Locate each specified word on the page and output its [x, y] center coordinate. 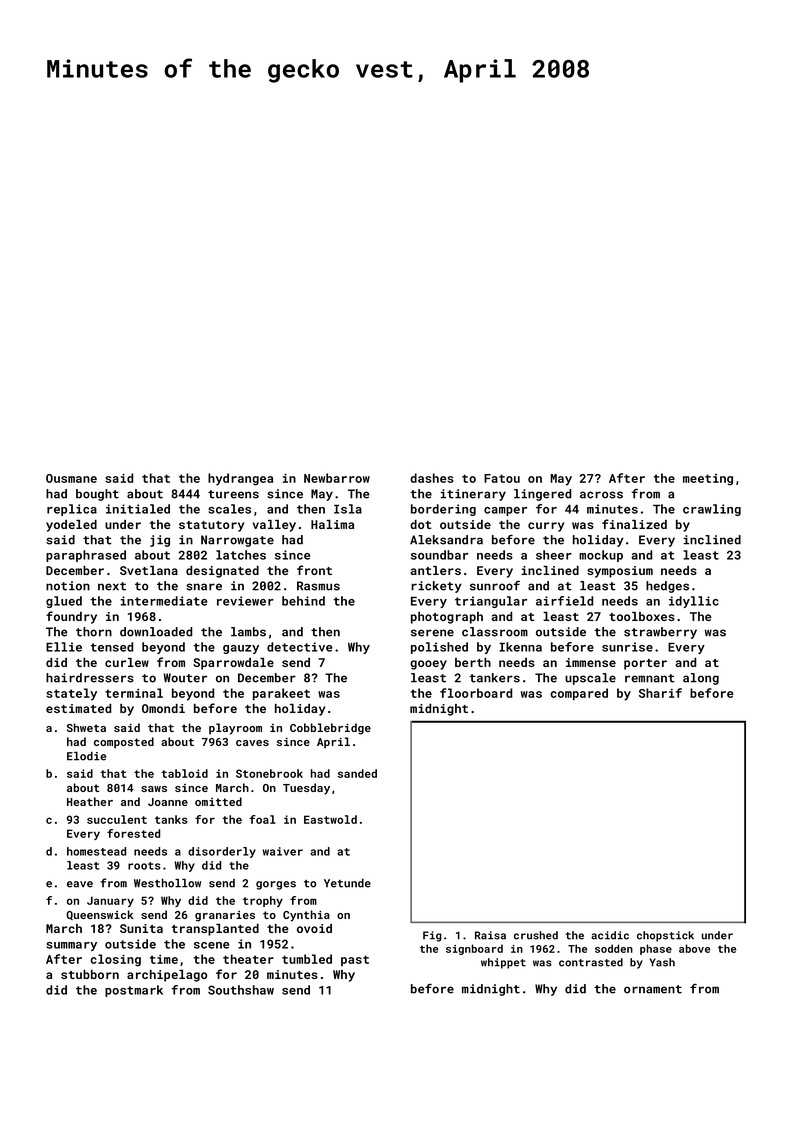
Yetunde [347, 883]
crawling [712, 510]
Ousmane [71, 478]
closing [115, 960]
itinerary [473, 495]
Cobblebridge [330, 729]
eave [80, 884]
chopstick [665, 936]
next [112, 586]
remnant [650, 678]
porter [645, 664]
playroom [235, 729]
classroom [495, 632]
